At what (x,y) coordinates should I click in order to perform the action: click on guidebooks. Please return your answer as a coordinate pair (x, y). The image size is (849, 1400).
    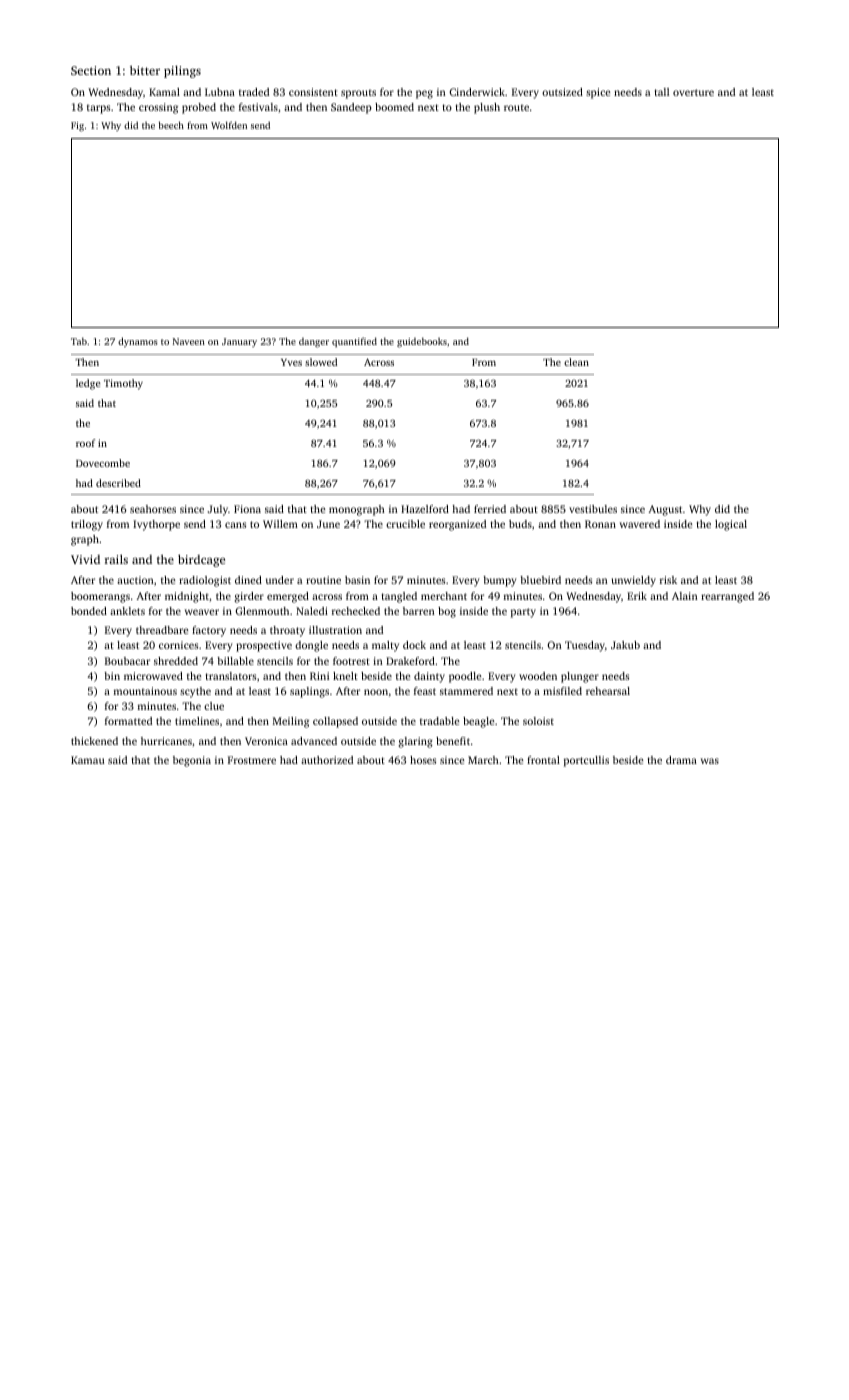
    Looking at the image, I should click on (422, 343).
